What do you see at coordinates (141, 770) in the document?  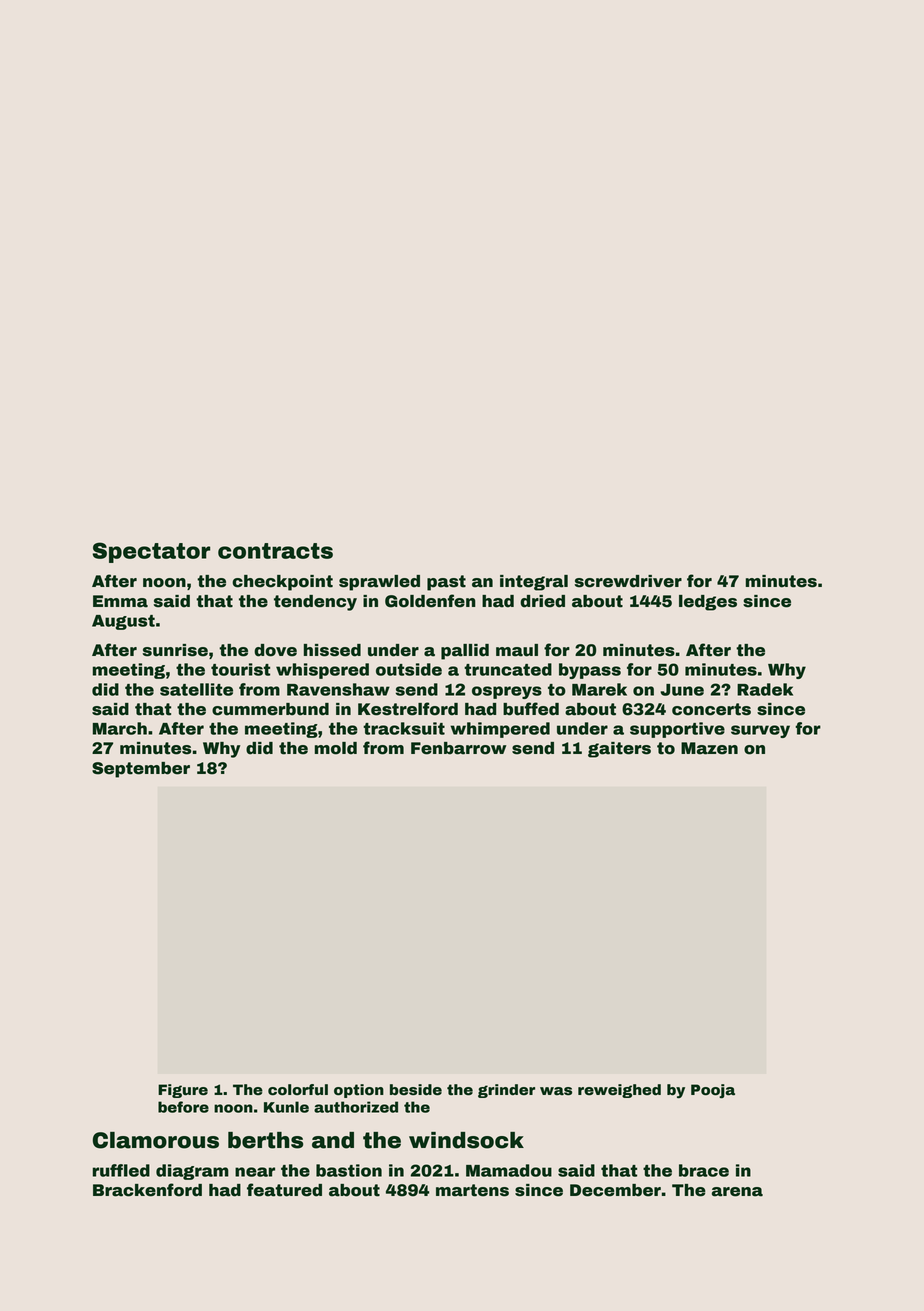 I see `September` at bounding box center [141, 770].
